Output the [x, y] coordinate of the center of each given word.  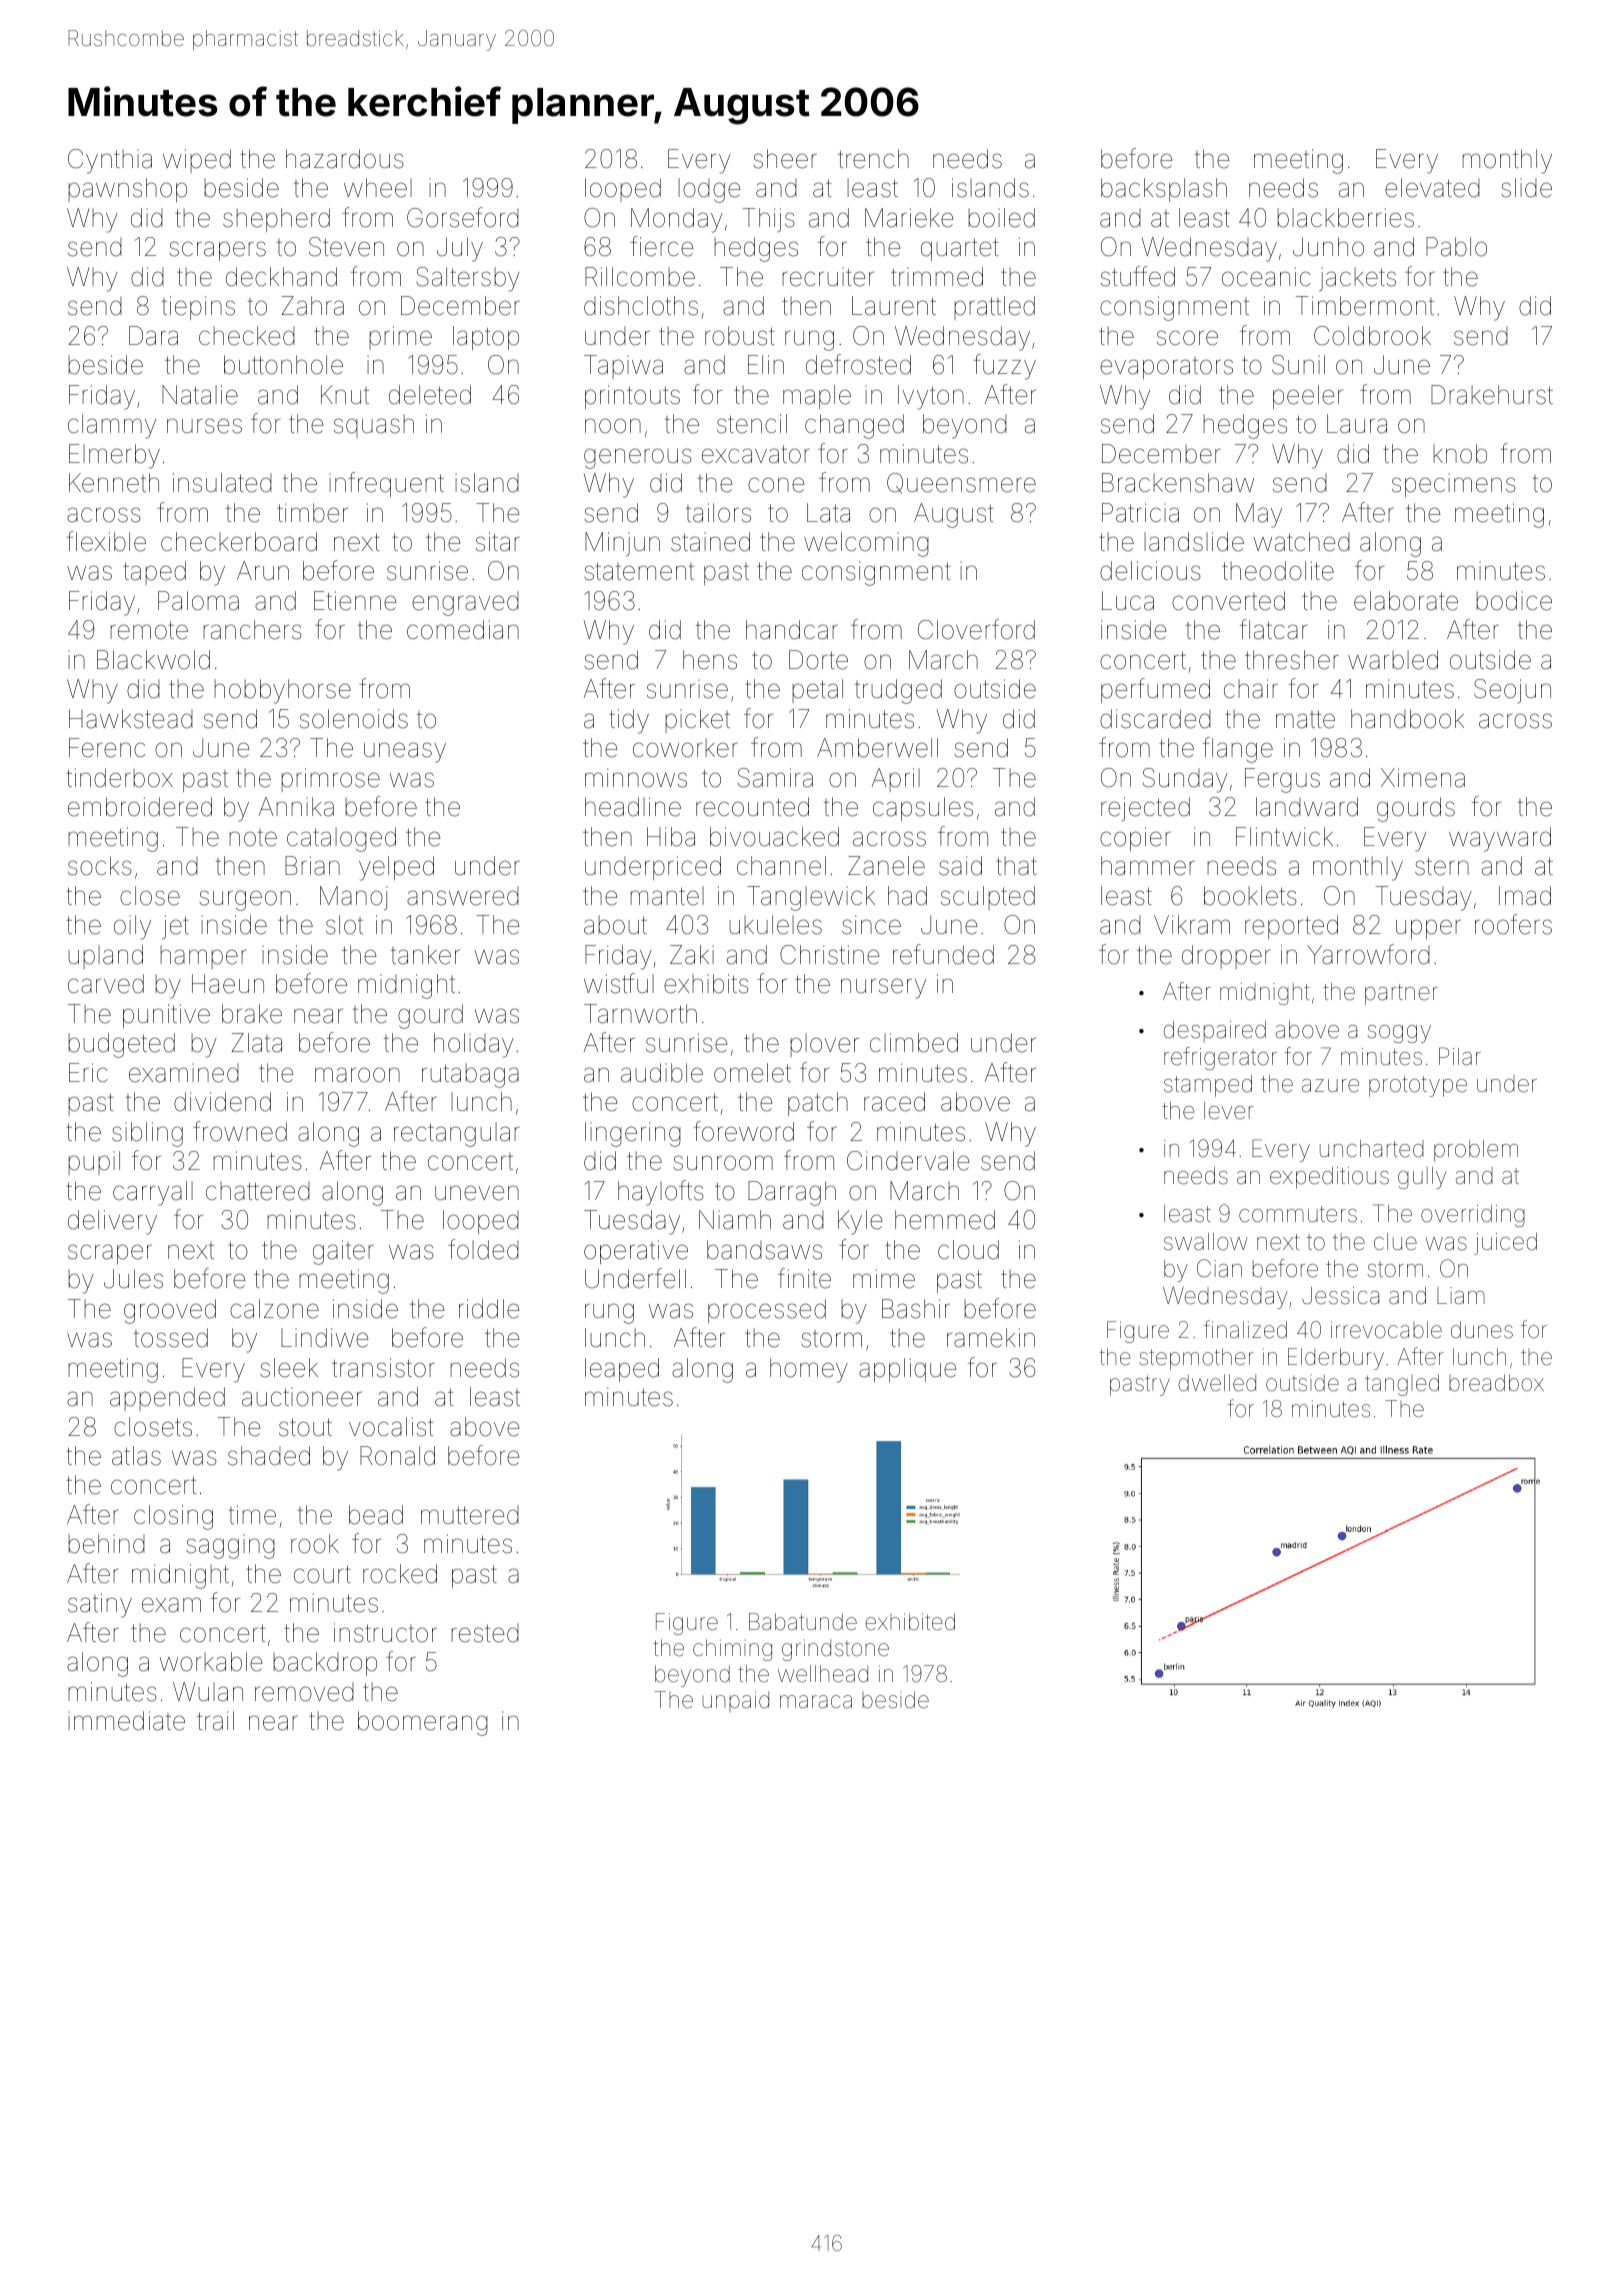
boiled [1001, 218]
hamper [203, 957]
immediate [126, 1721]
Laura [1357, 424]
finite [804, 1278]
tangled [1402, 1385]
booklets [1250, 896]
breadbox [1496, 1383]
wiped [197, 161]
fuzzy [1005, 367]
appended [167, 1399]
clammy [112, 426]
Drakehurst [1492, 395]
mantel [667, 896]
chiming [732, 1650]
